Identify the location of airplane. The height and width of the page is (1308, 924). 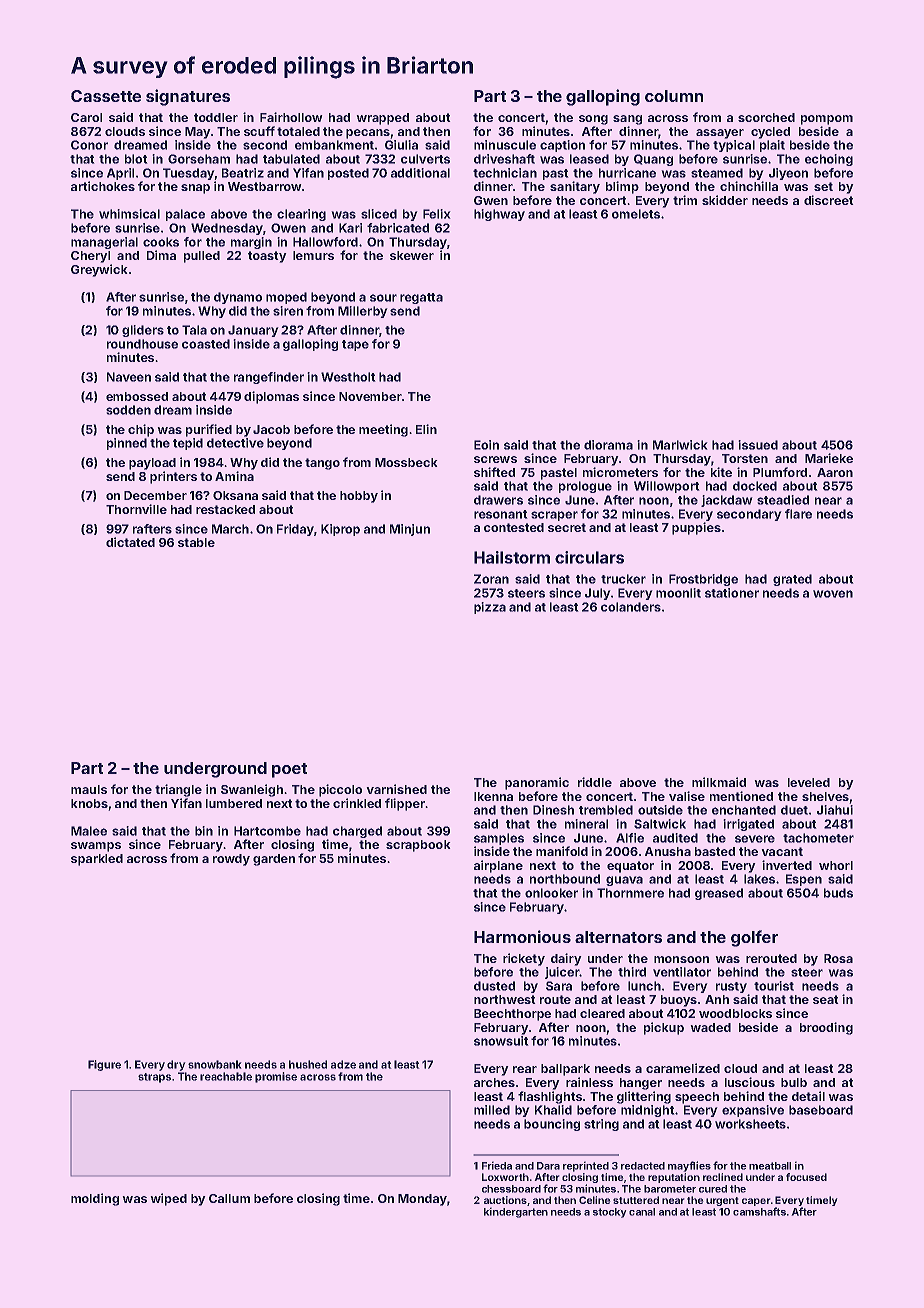
(498, 866).
